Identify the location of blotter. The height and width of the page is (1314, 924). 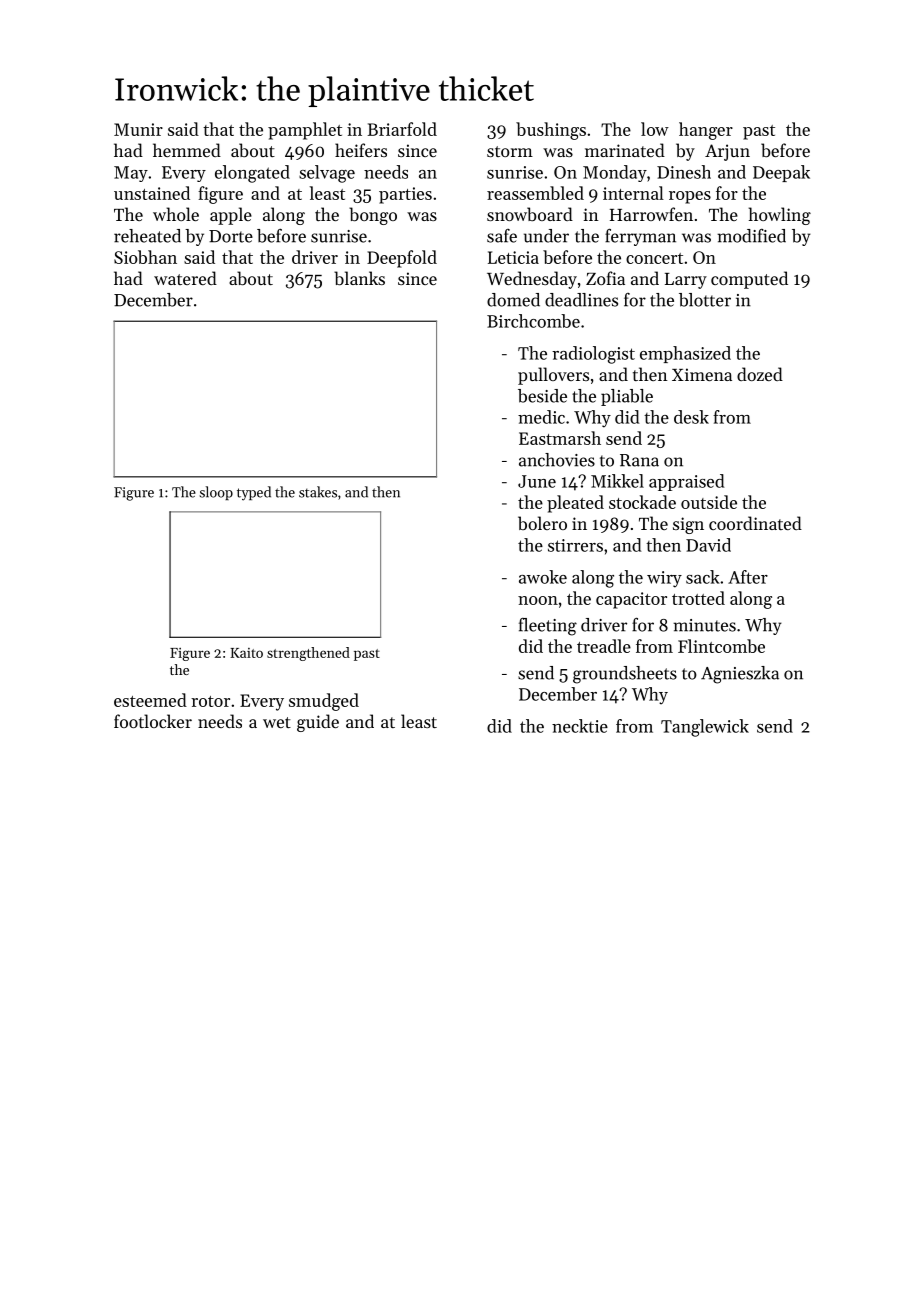
(705, 300).
